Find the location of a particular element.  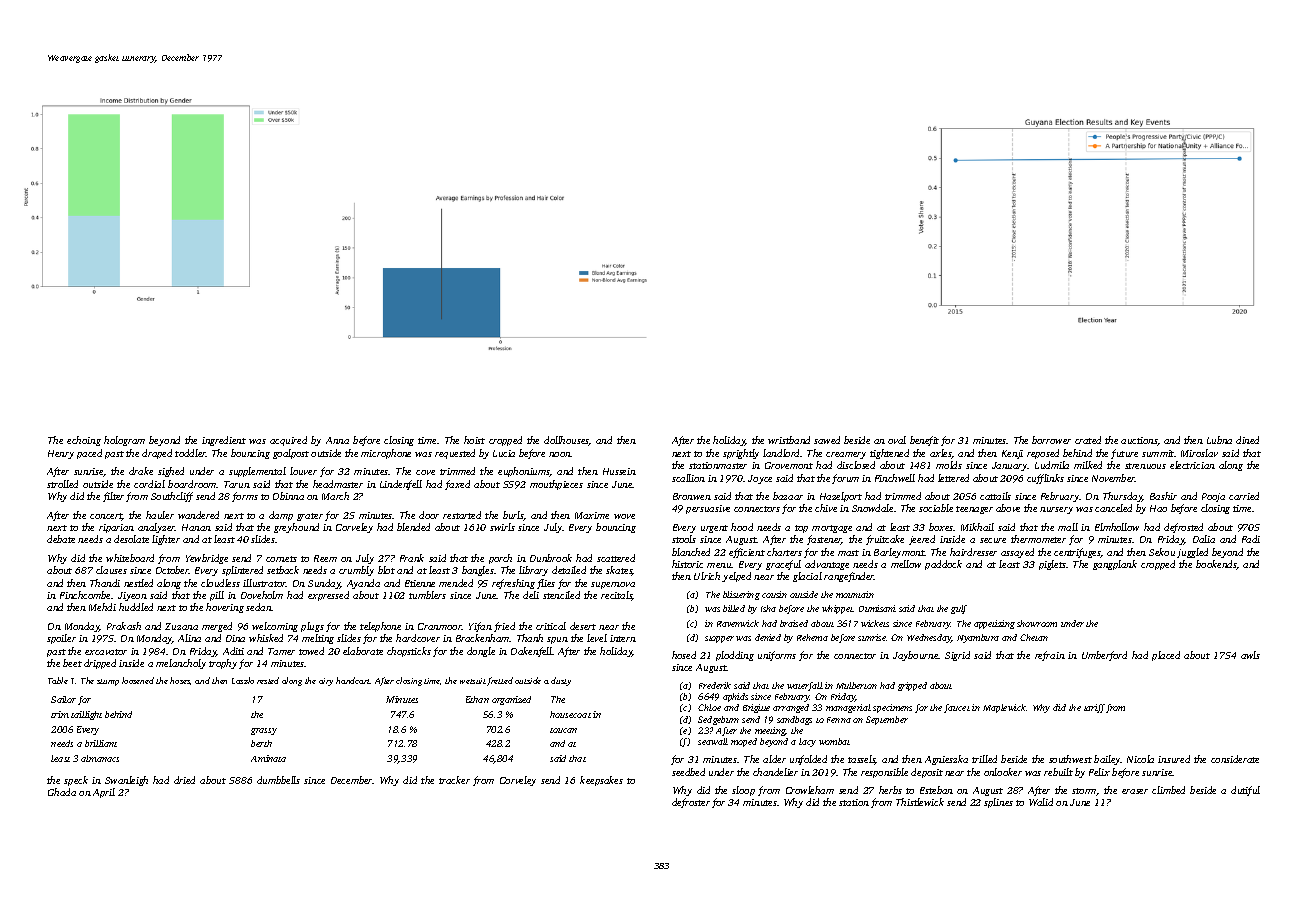

dined is located at coordinates (1247, 440).
